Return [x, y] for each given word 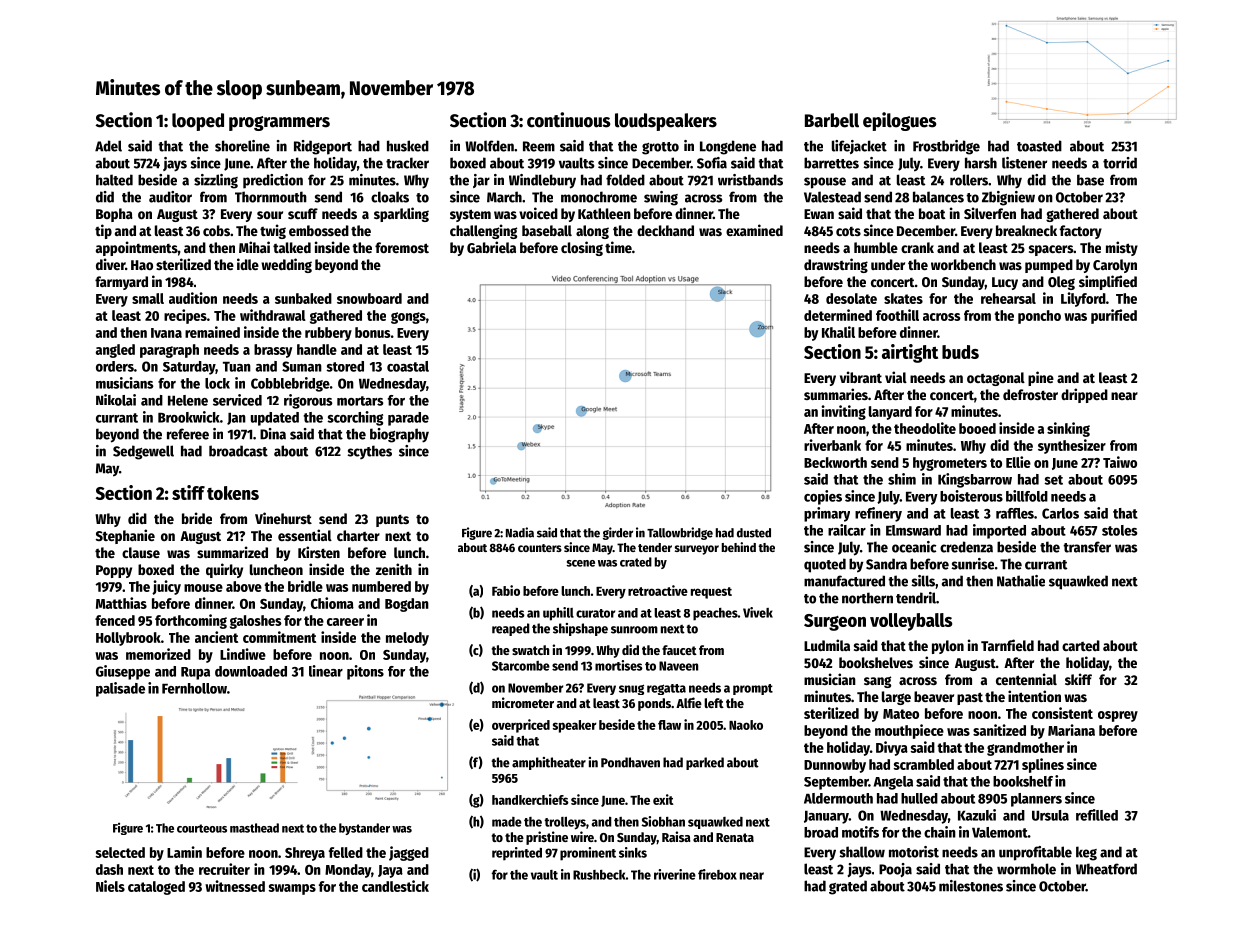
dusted [754, 533]
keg [1086, 853]
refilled [1097, 815]
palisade [120, 689]
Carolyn [1115, 266]
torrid [1120, 163]
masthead [254, 828]
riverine [675, 874]
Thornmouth [271, 197]
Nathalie [1021, 581]
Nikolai [116, 400]
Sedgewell [143, 452]
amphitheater [549, 763]
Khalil [838, 332]
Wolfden [489, 146]
